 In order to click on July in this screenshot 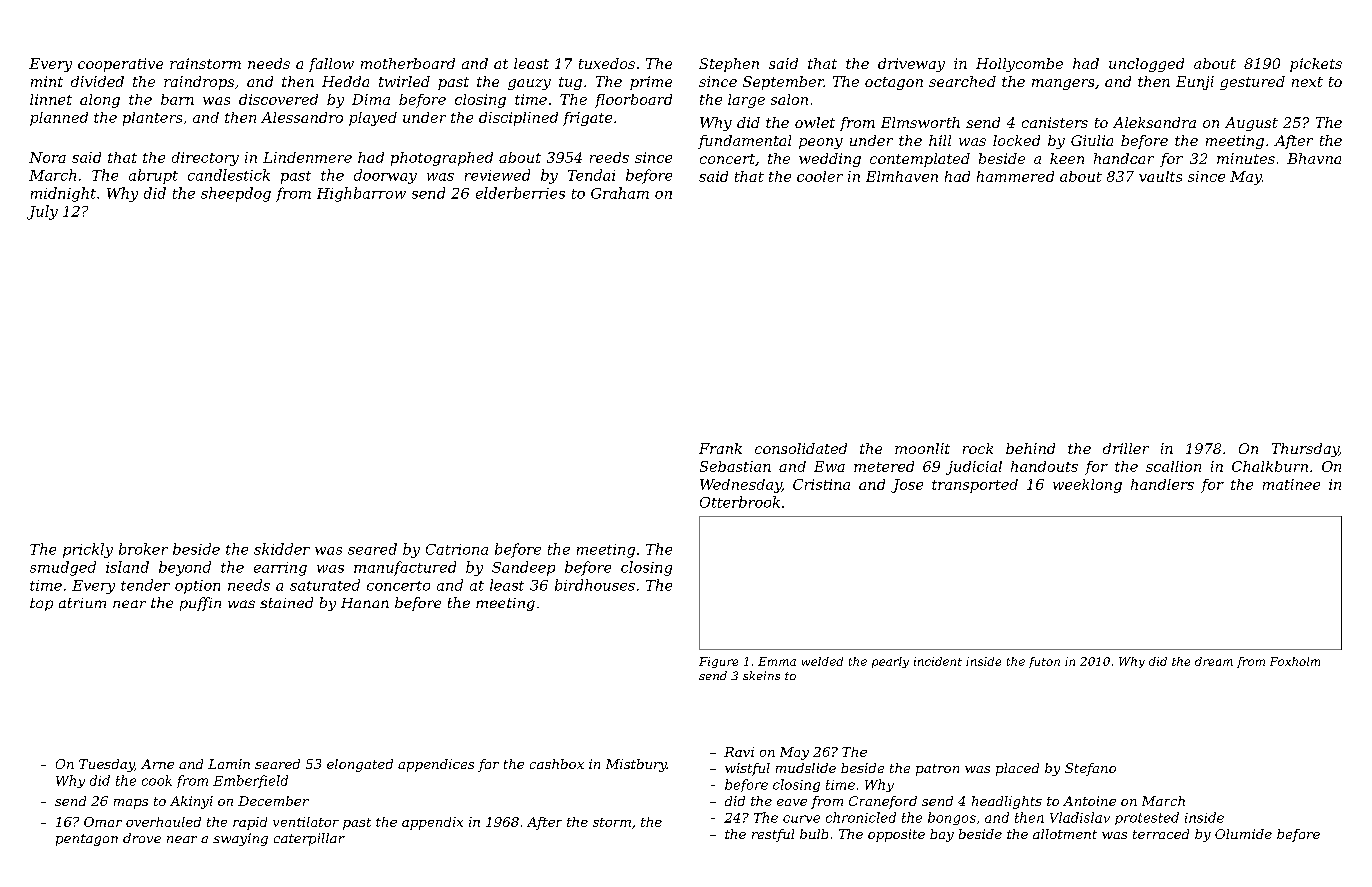, I will do `click(42, 212)`.
